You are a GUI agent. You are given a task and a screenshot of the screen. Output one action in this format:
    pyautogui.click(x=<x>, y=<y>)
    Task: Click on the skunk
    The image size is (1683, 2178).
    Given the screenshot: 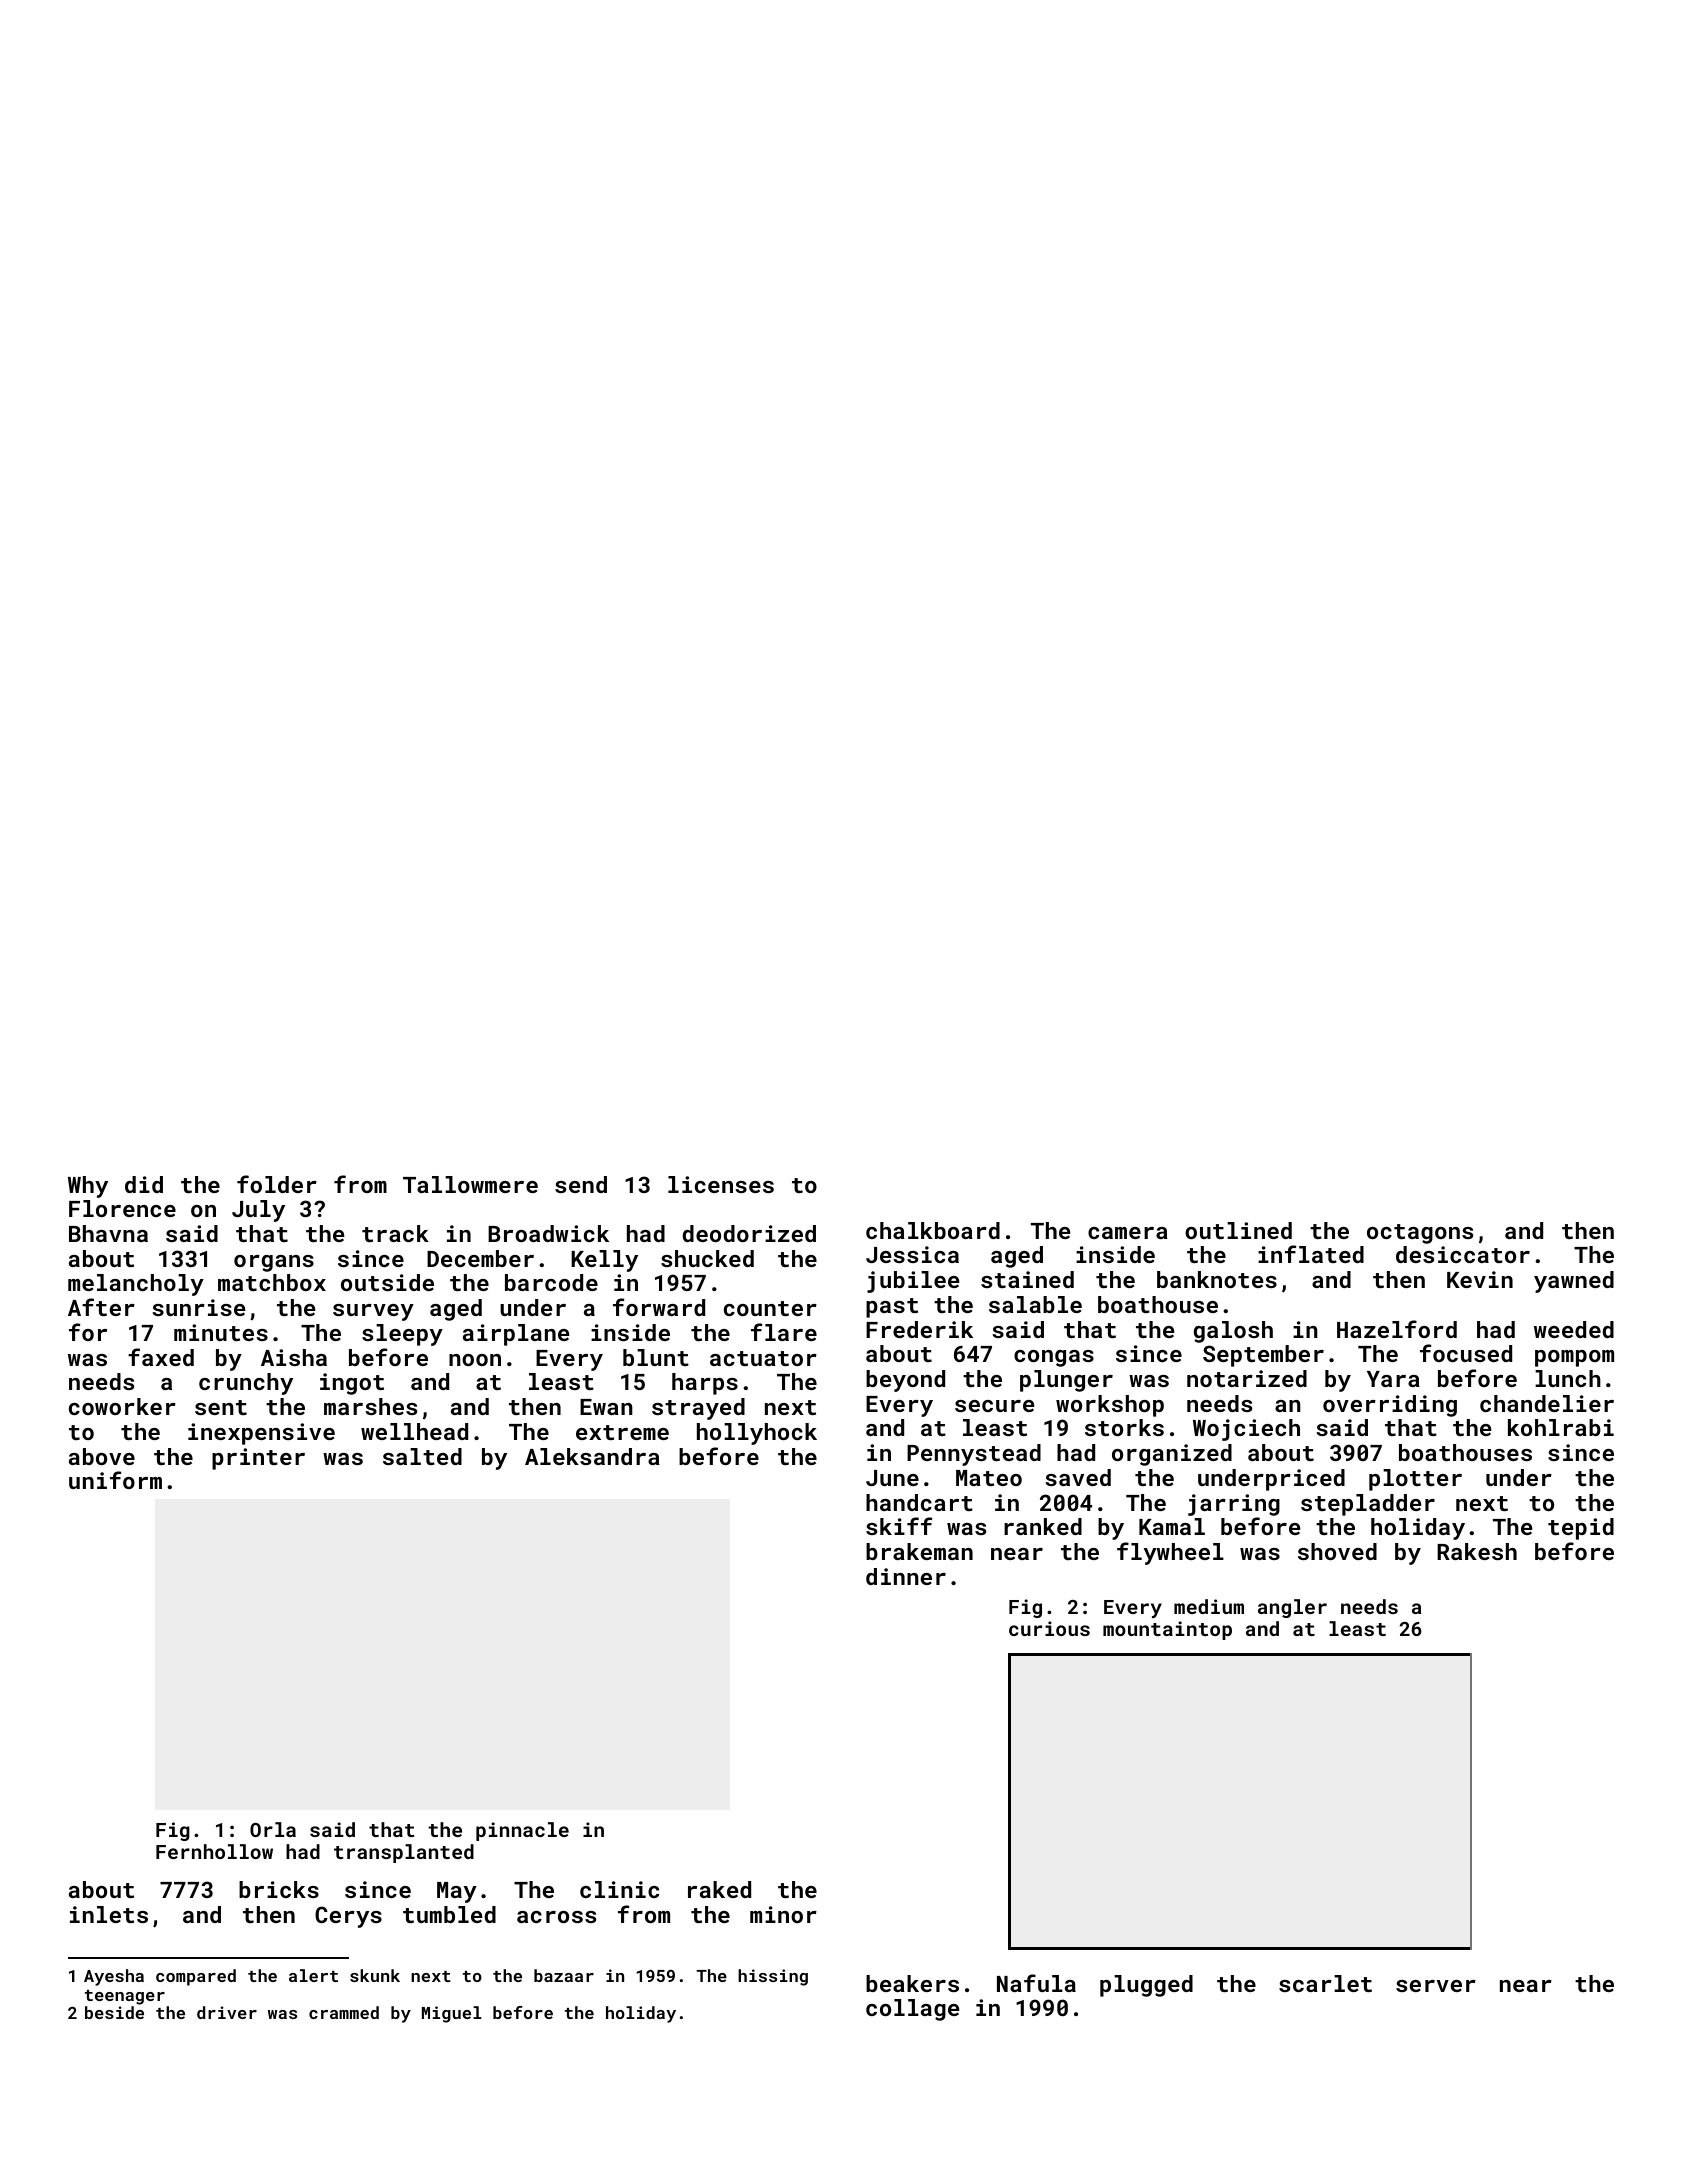 What is the action you would take?
    pyautogui.click(x=375, y=1975)
